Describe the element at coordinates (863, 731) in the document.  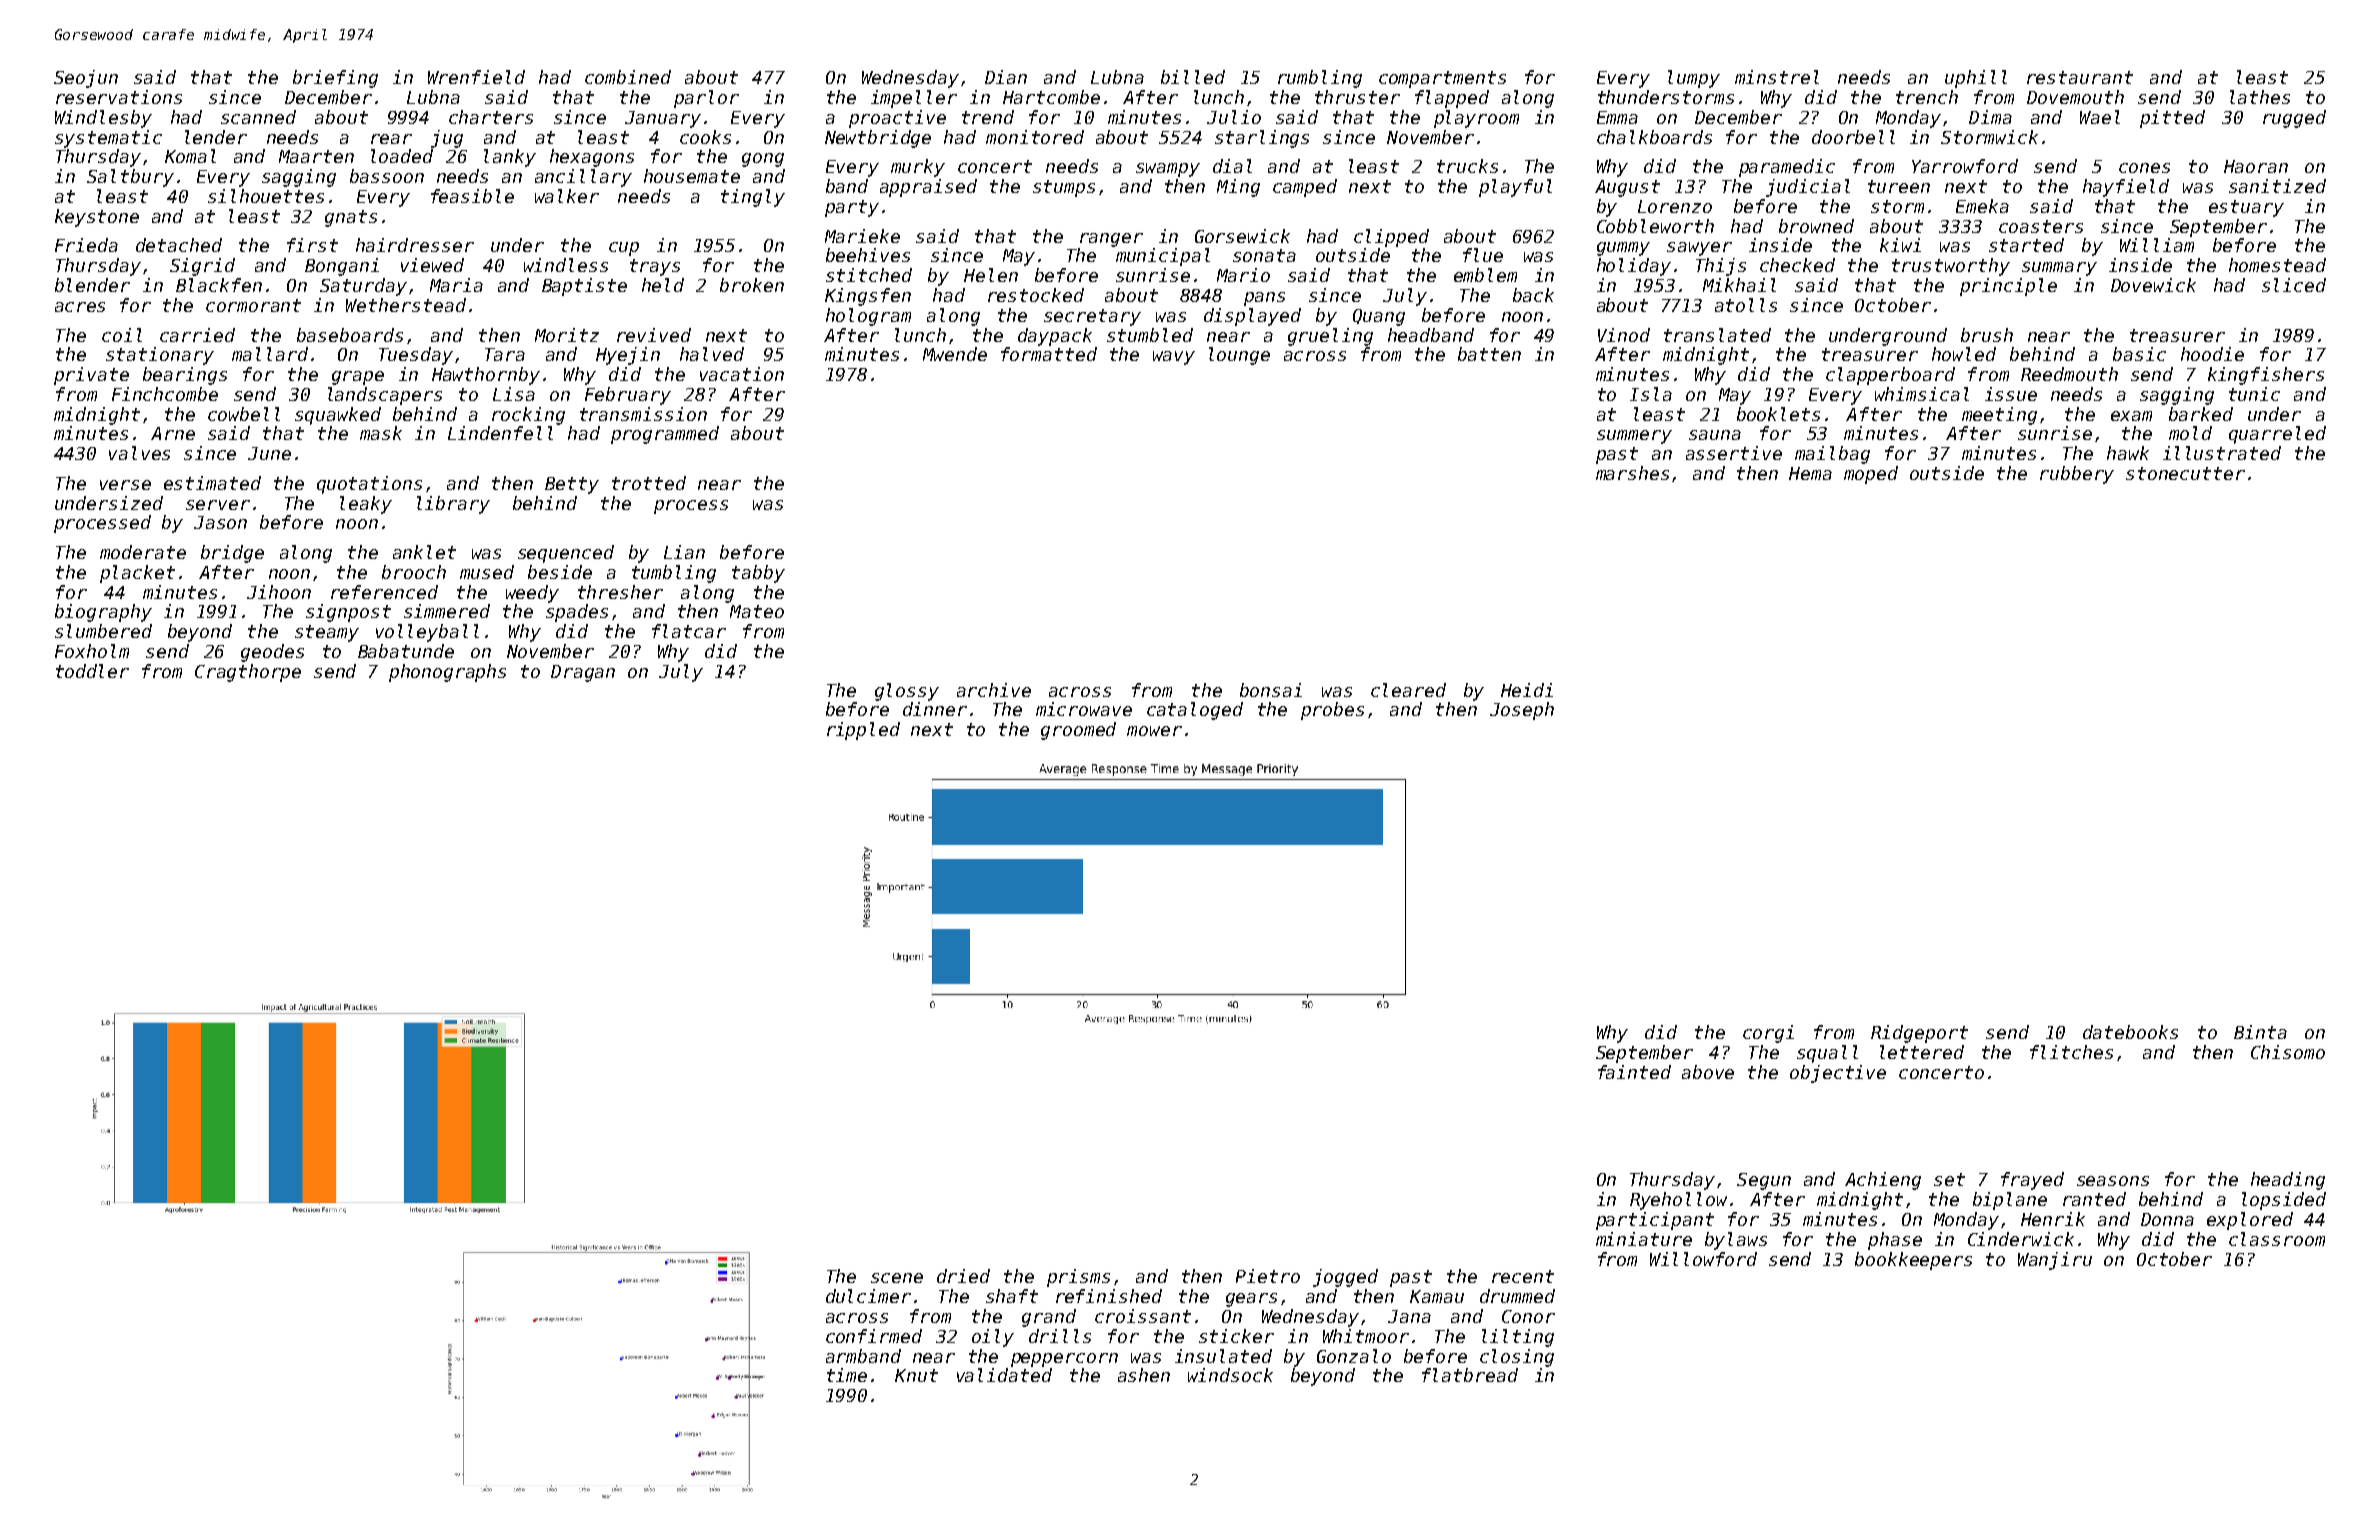
I see `rippled` at that location.
